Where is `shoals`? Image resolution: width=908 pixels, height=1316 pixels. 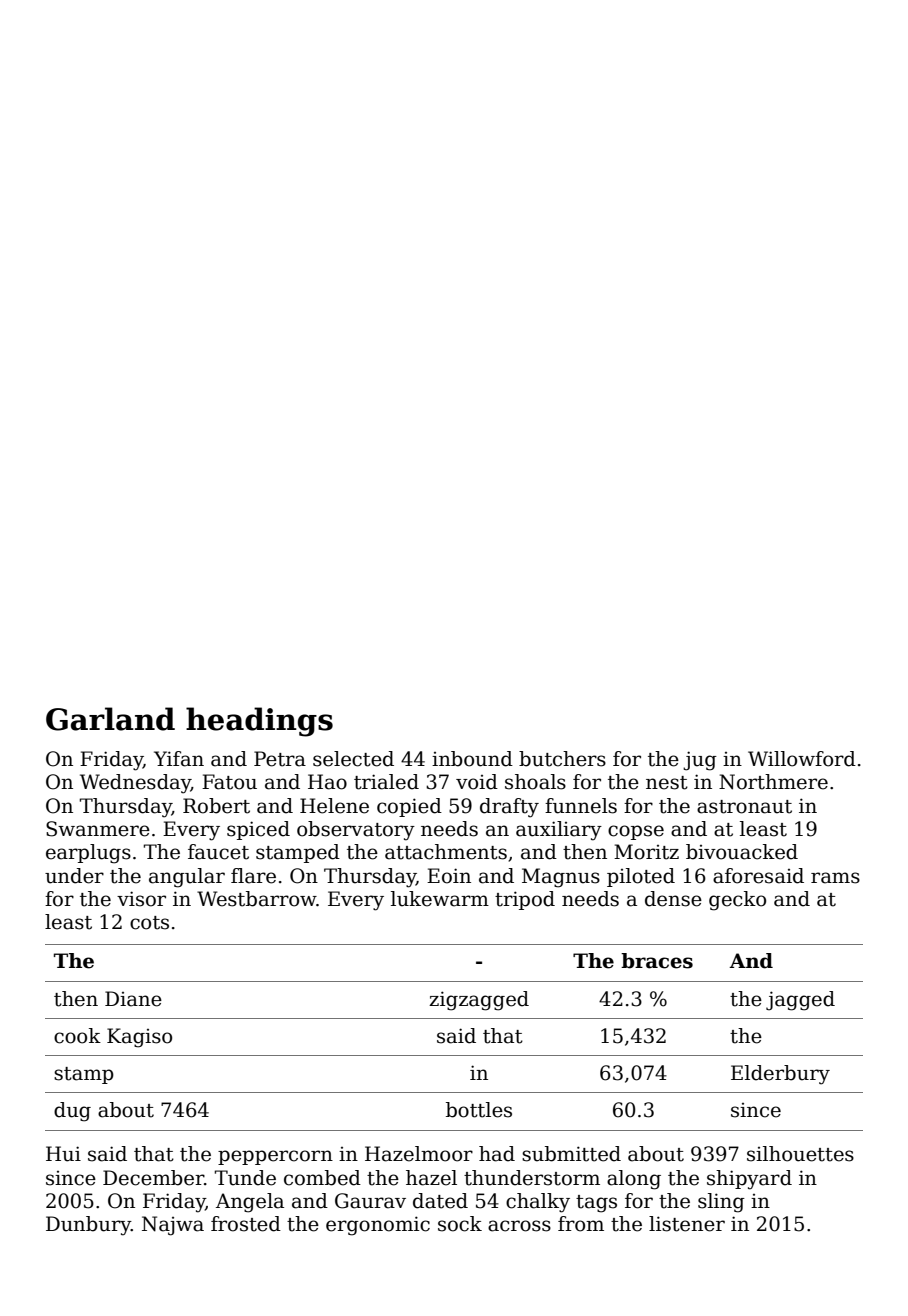 shoals is located at coordinates (535, 782).
